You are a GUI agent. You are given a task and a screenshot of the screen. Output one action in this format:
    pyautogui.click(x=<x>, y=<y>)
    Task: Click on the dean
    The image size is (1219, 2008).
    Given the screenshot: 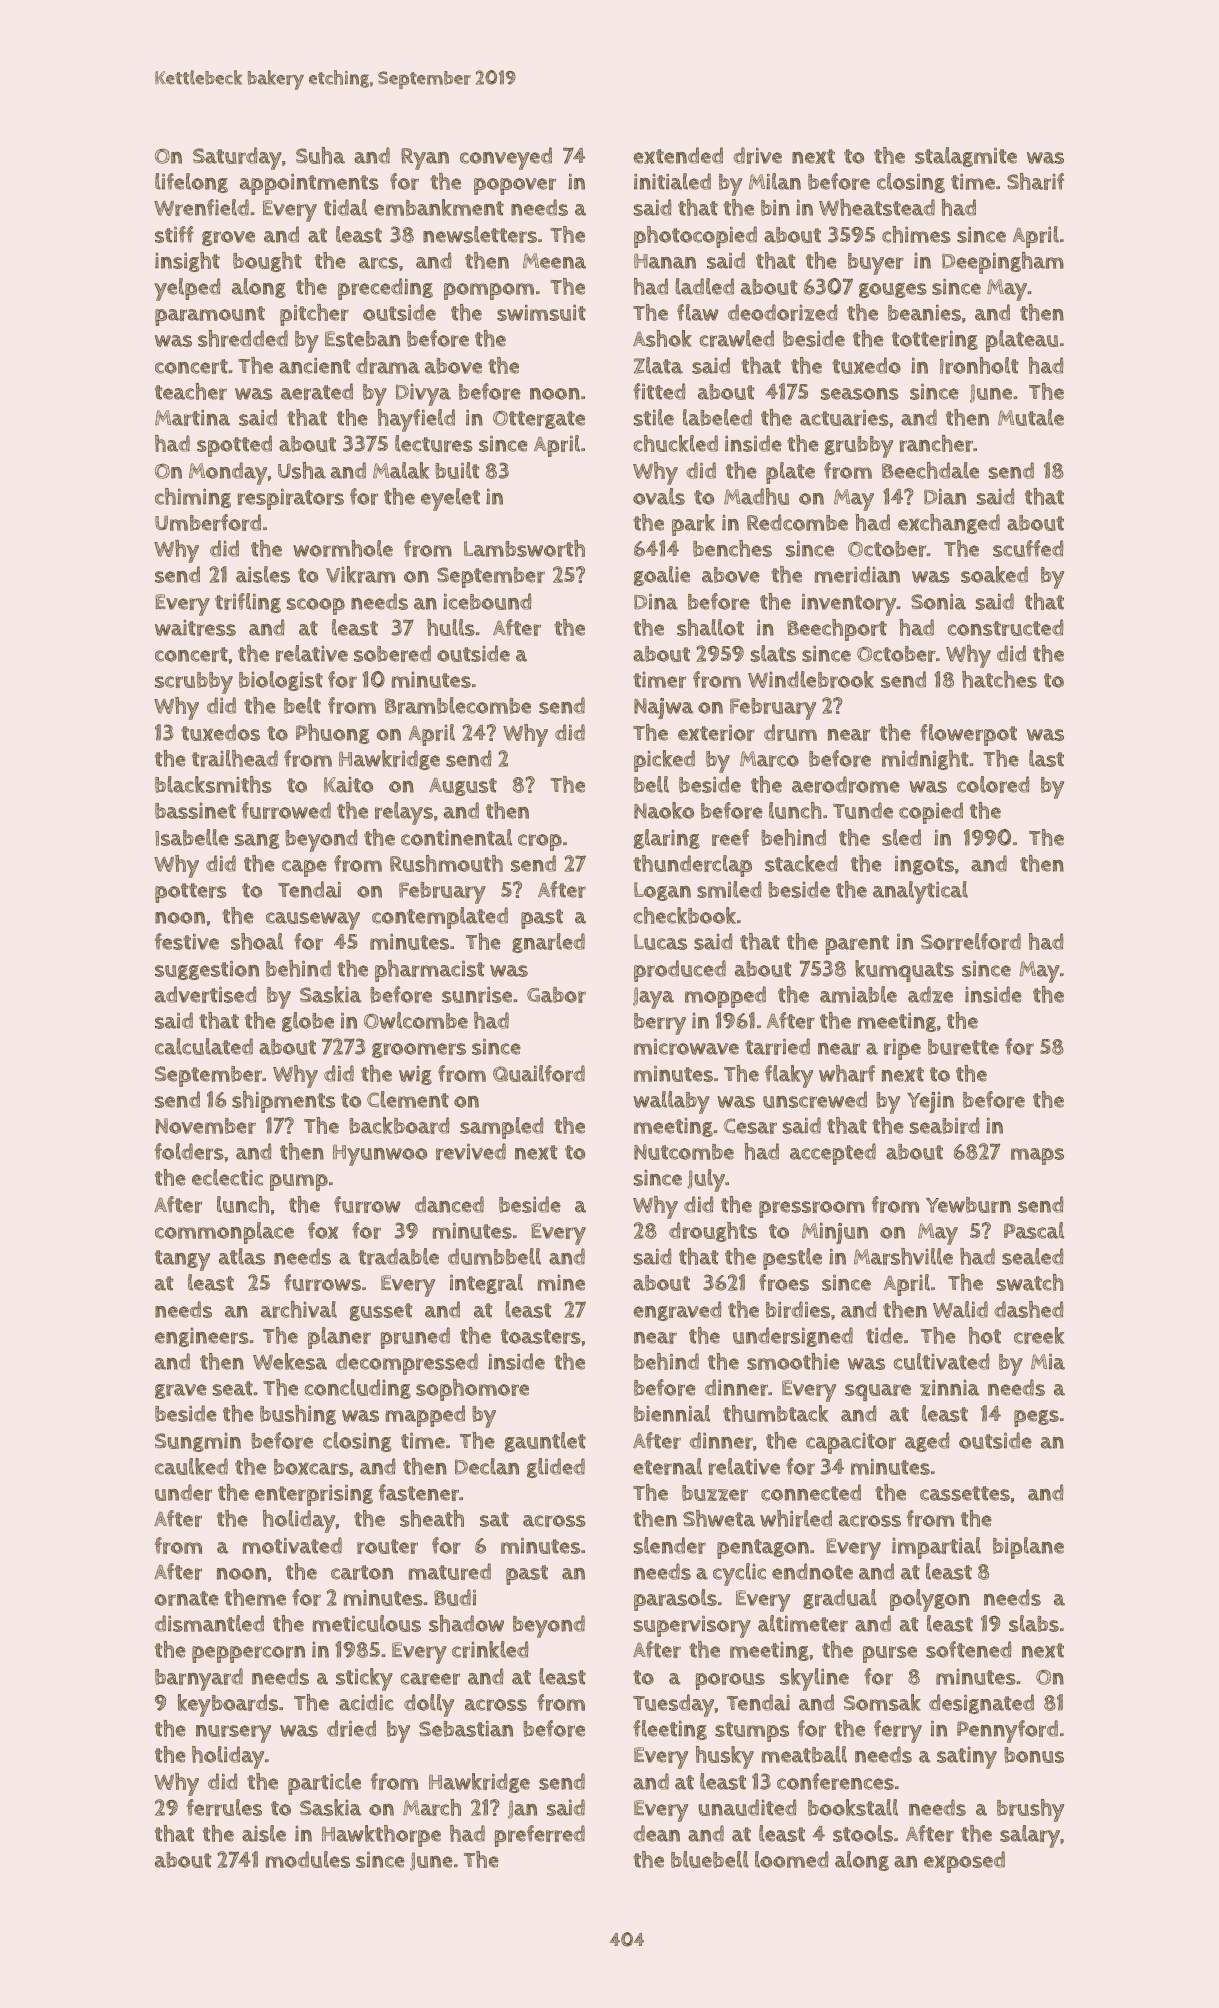 What is the action you would take?
    pyautogui.click(x=656, y=1833)
